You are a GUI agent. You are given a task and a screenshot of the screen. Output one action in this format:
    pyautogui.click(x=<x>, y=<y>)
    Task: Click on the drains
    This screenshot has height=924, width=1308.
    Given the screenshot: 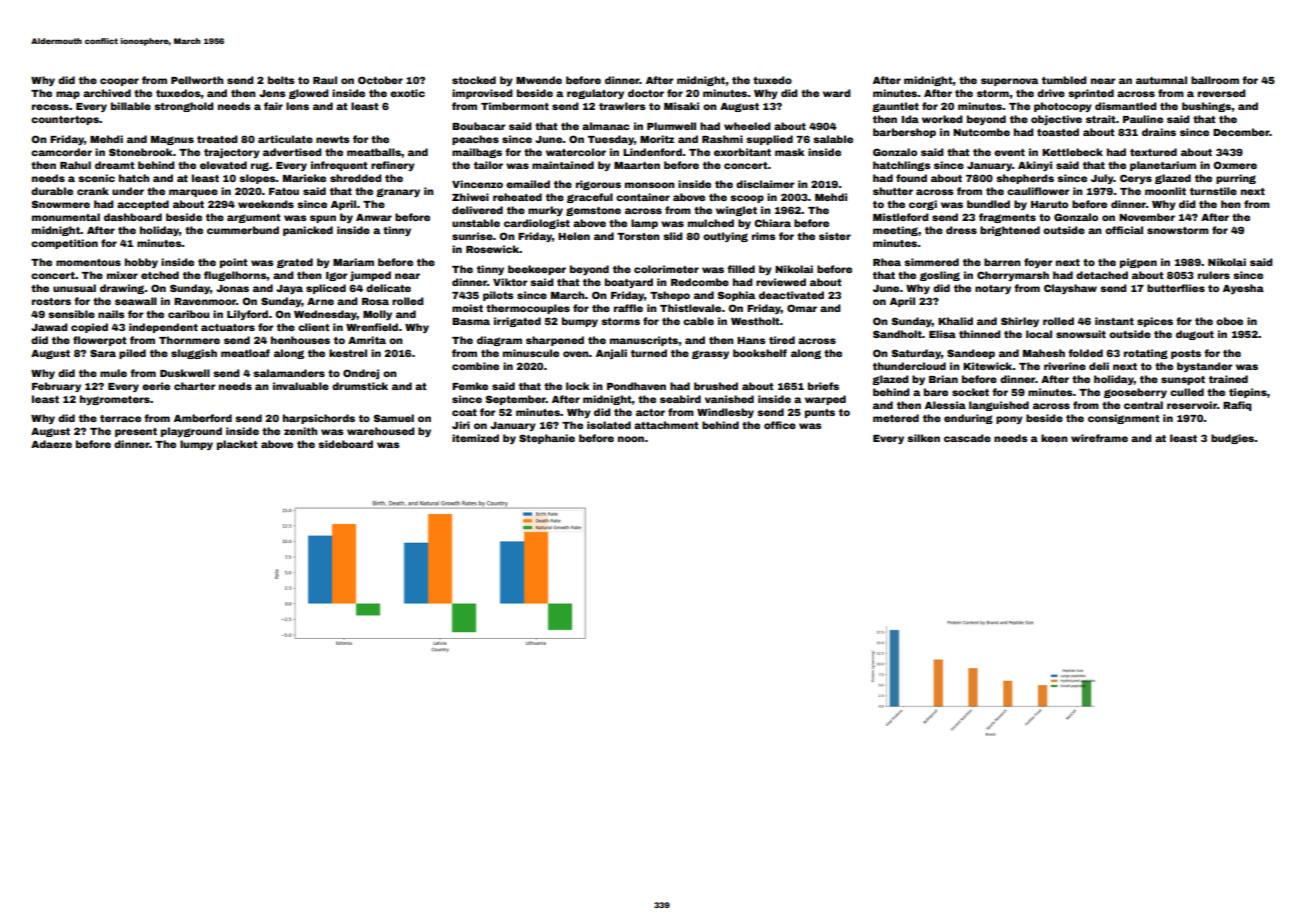 What is the action you would take?
    pyautogui.click(x=1159, y=132)
